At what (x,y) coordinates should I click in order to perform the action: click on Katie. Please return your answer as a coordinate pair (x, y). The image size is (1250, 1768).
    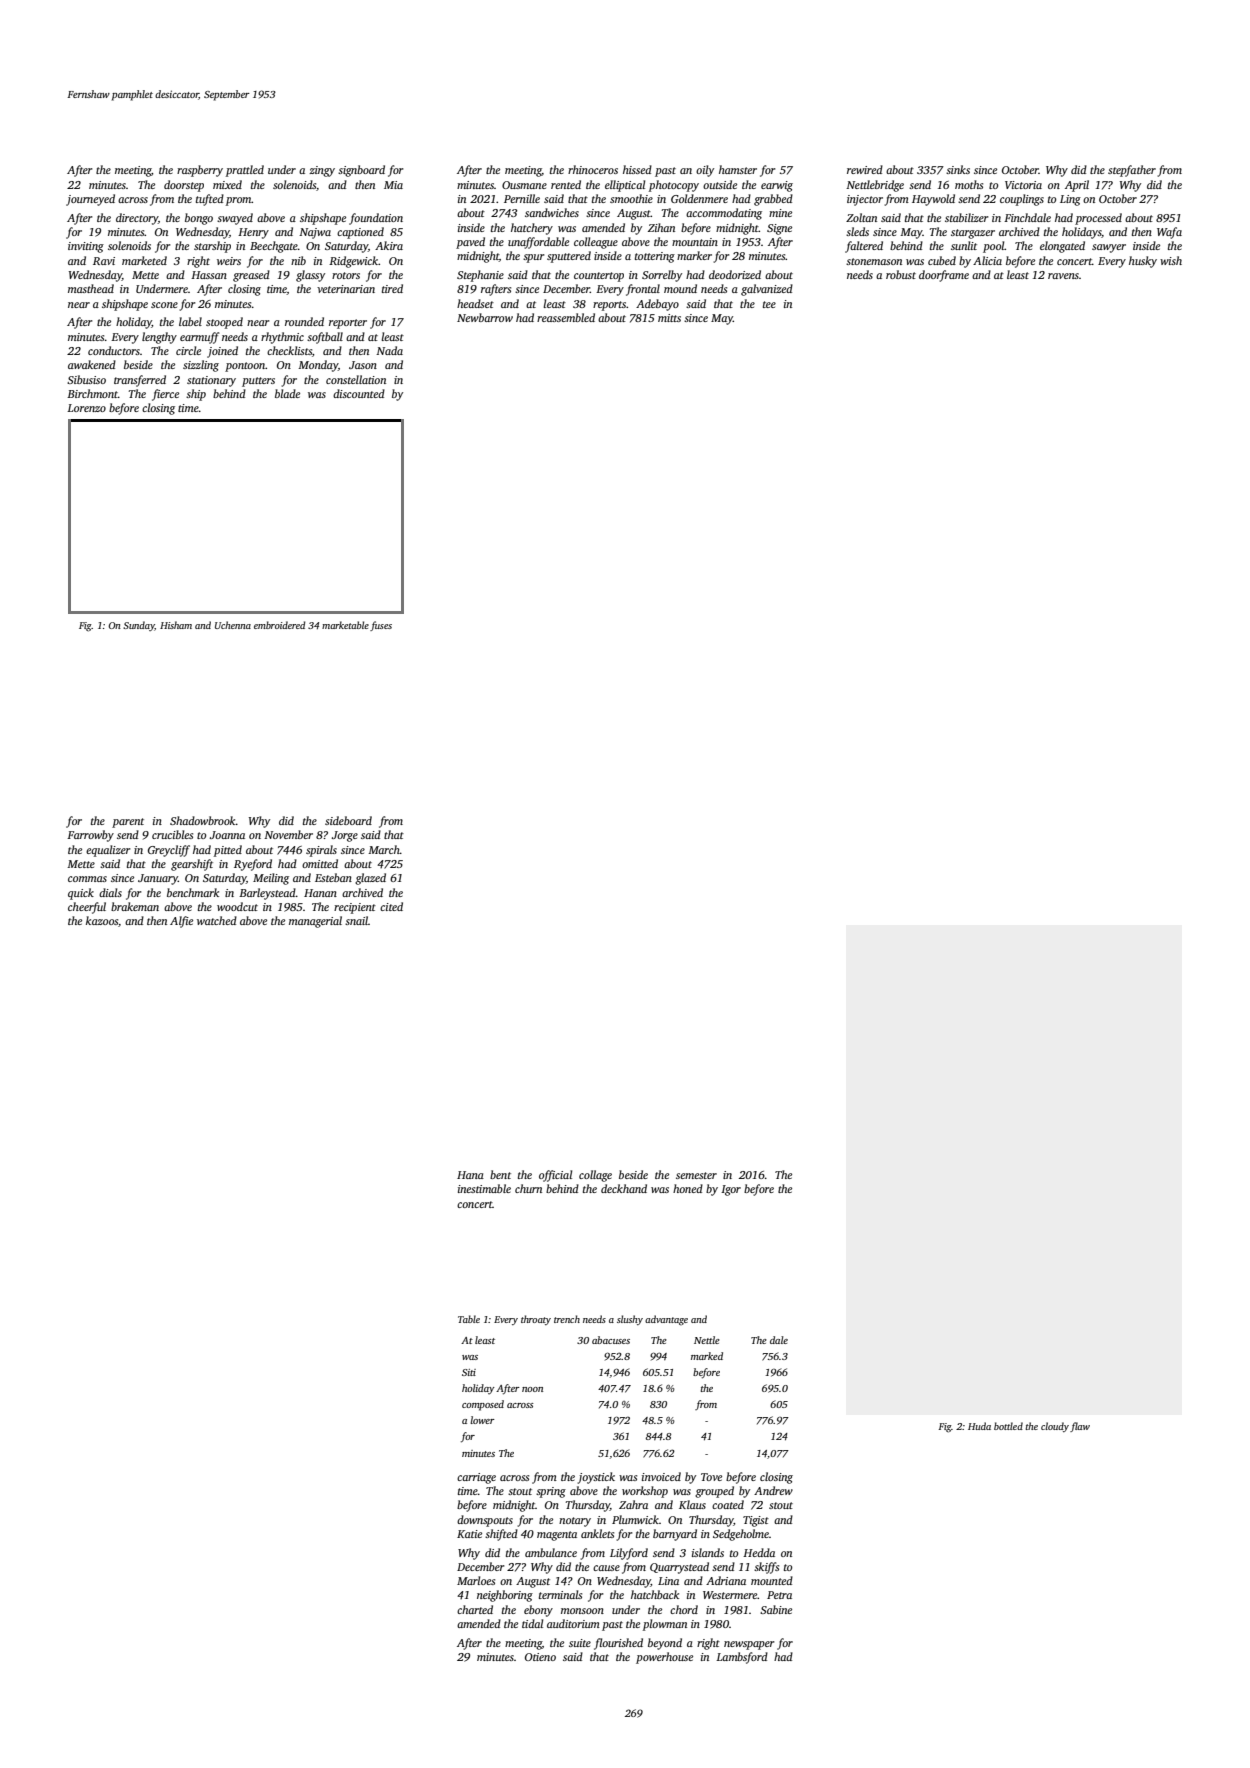
    Looking at the image, I should click on (469, 1534).
